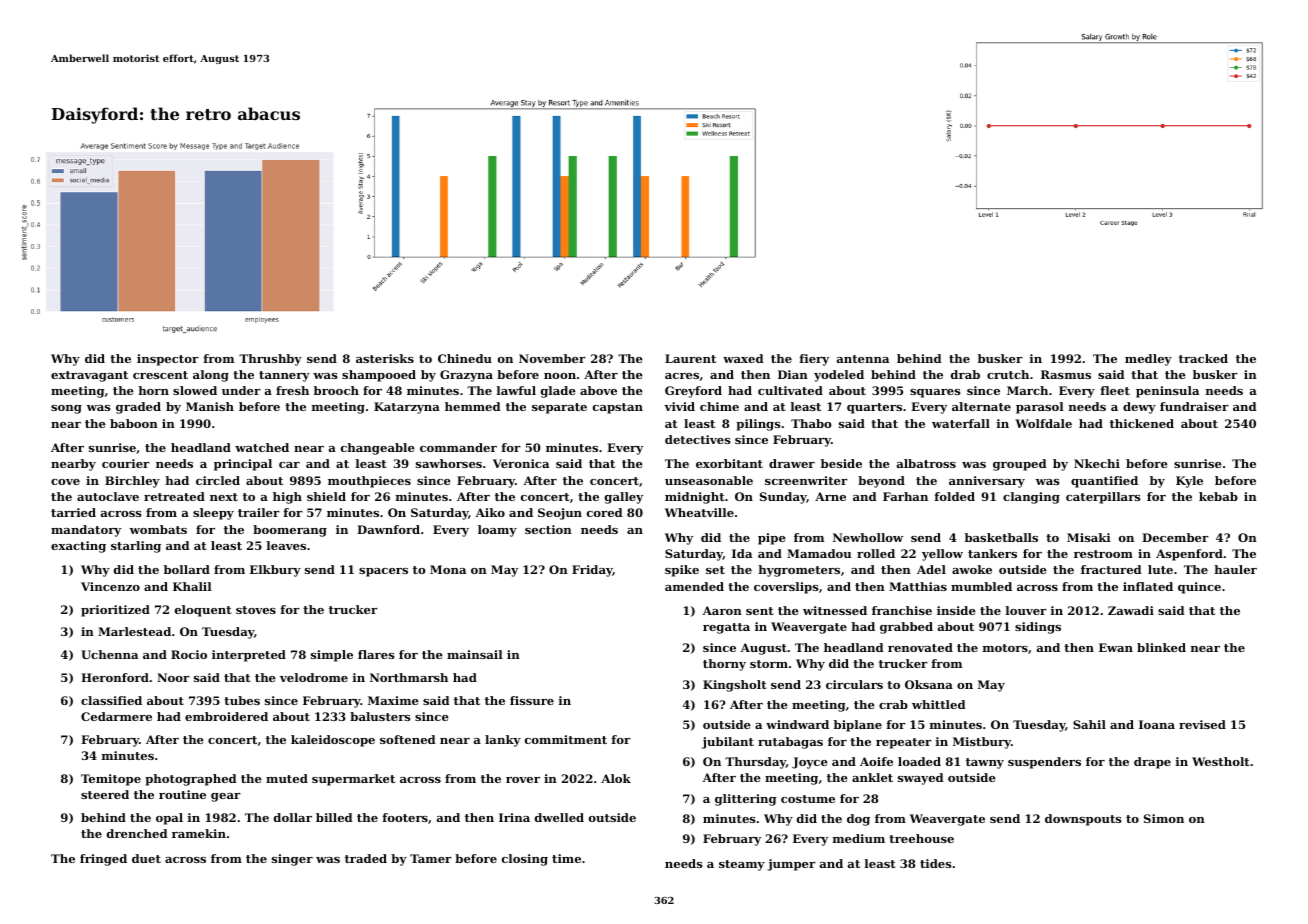 This page has height=924, width=1308. What do you see at coordinates (876, 553) in the page?
I see `rolled` at bounding box center [876, 553].
